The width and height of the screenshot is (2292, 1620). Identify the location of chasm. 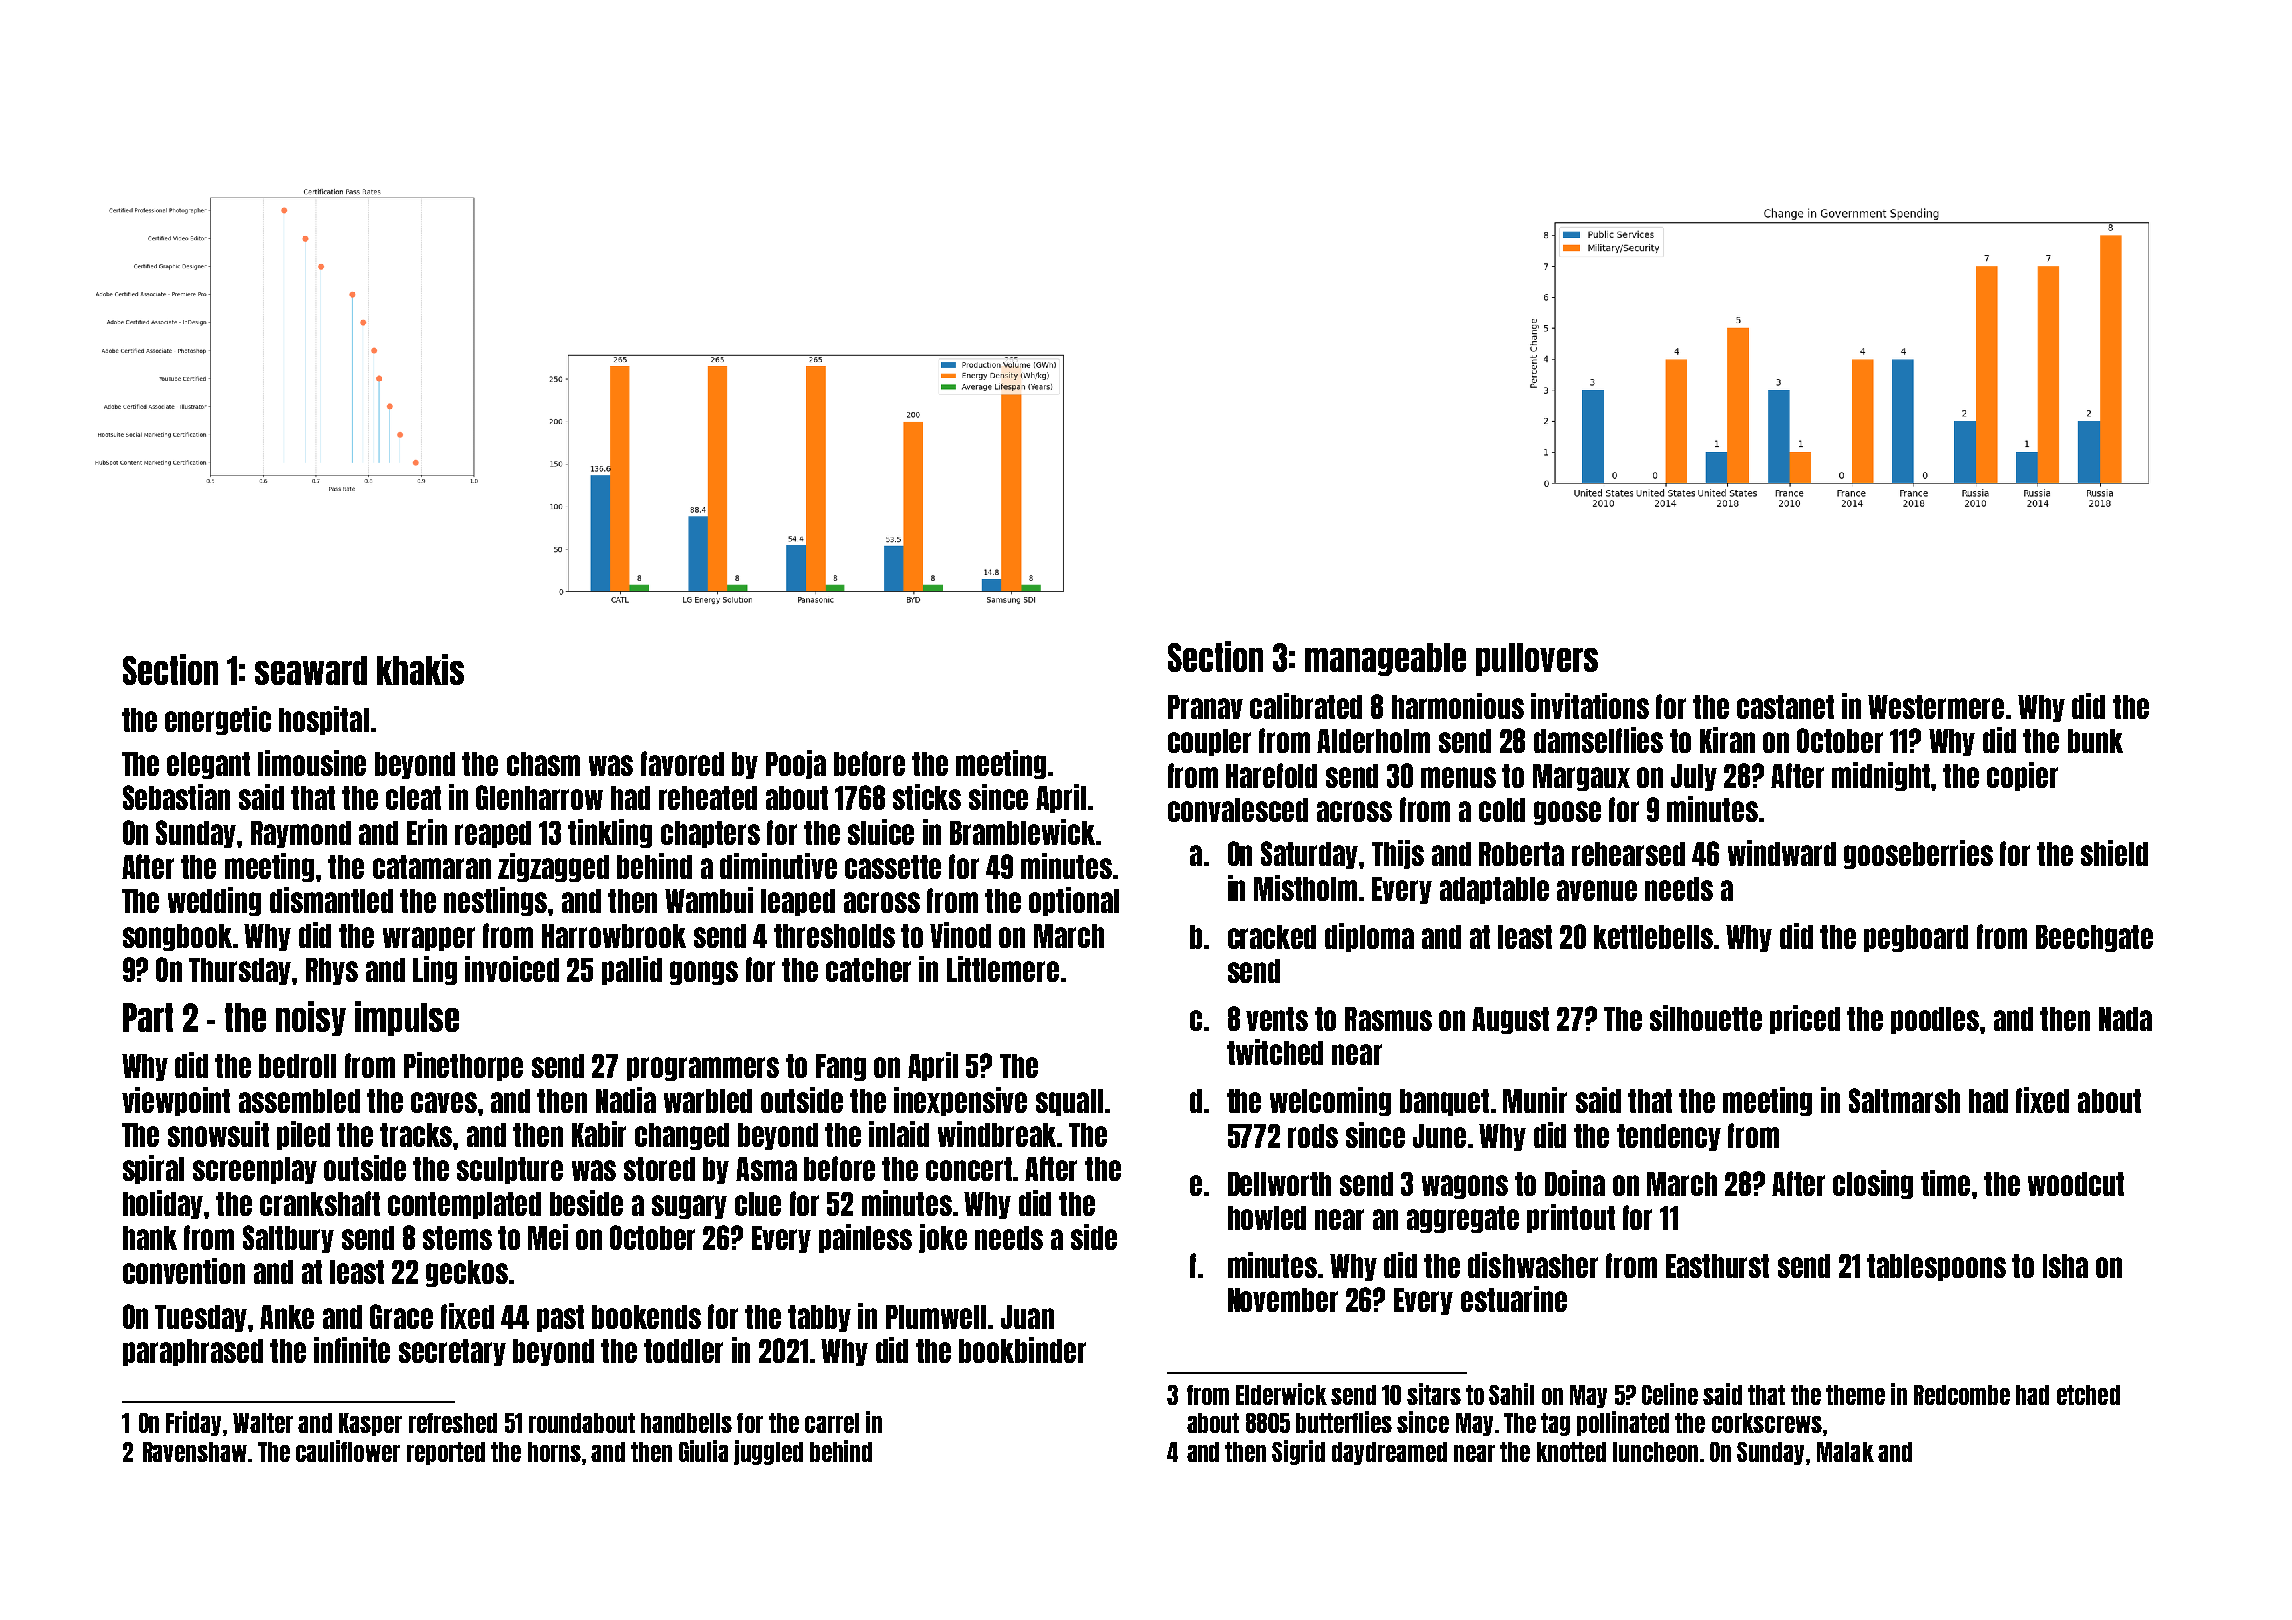
(543, 764).
